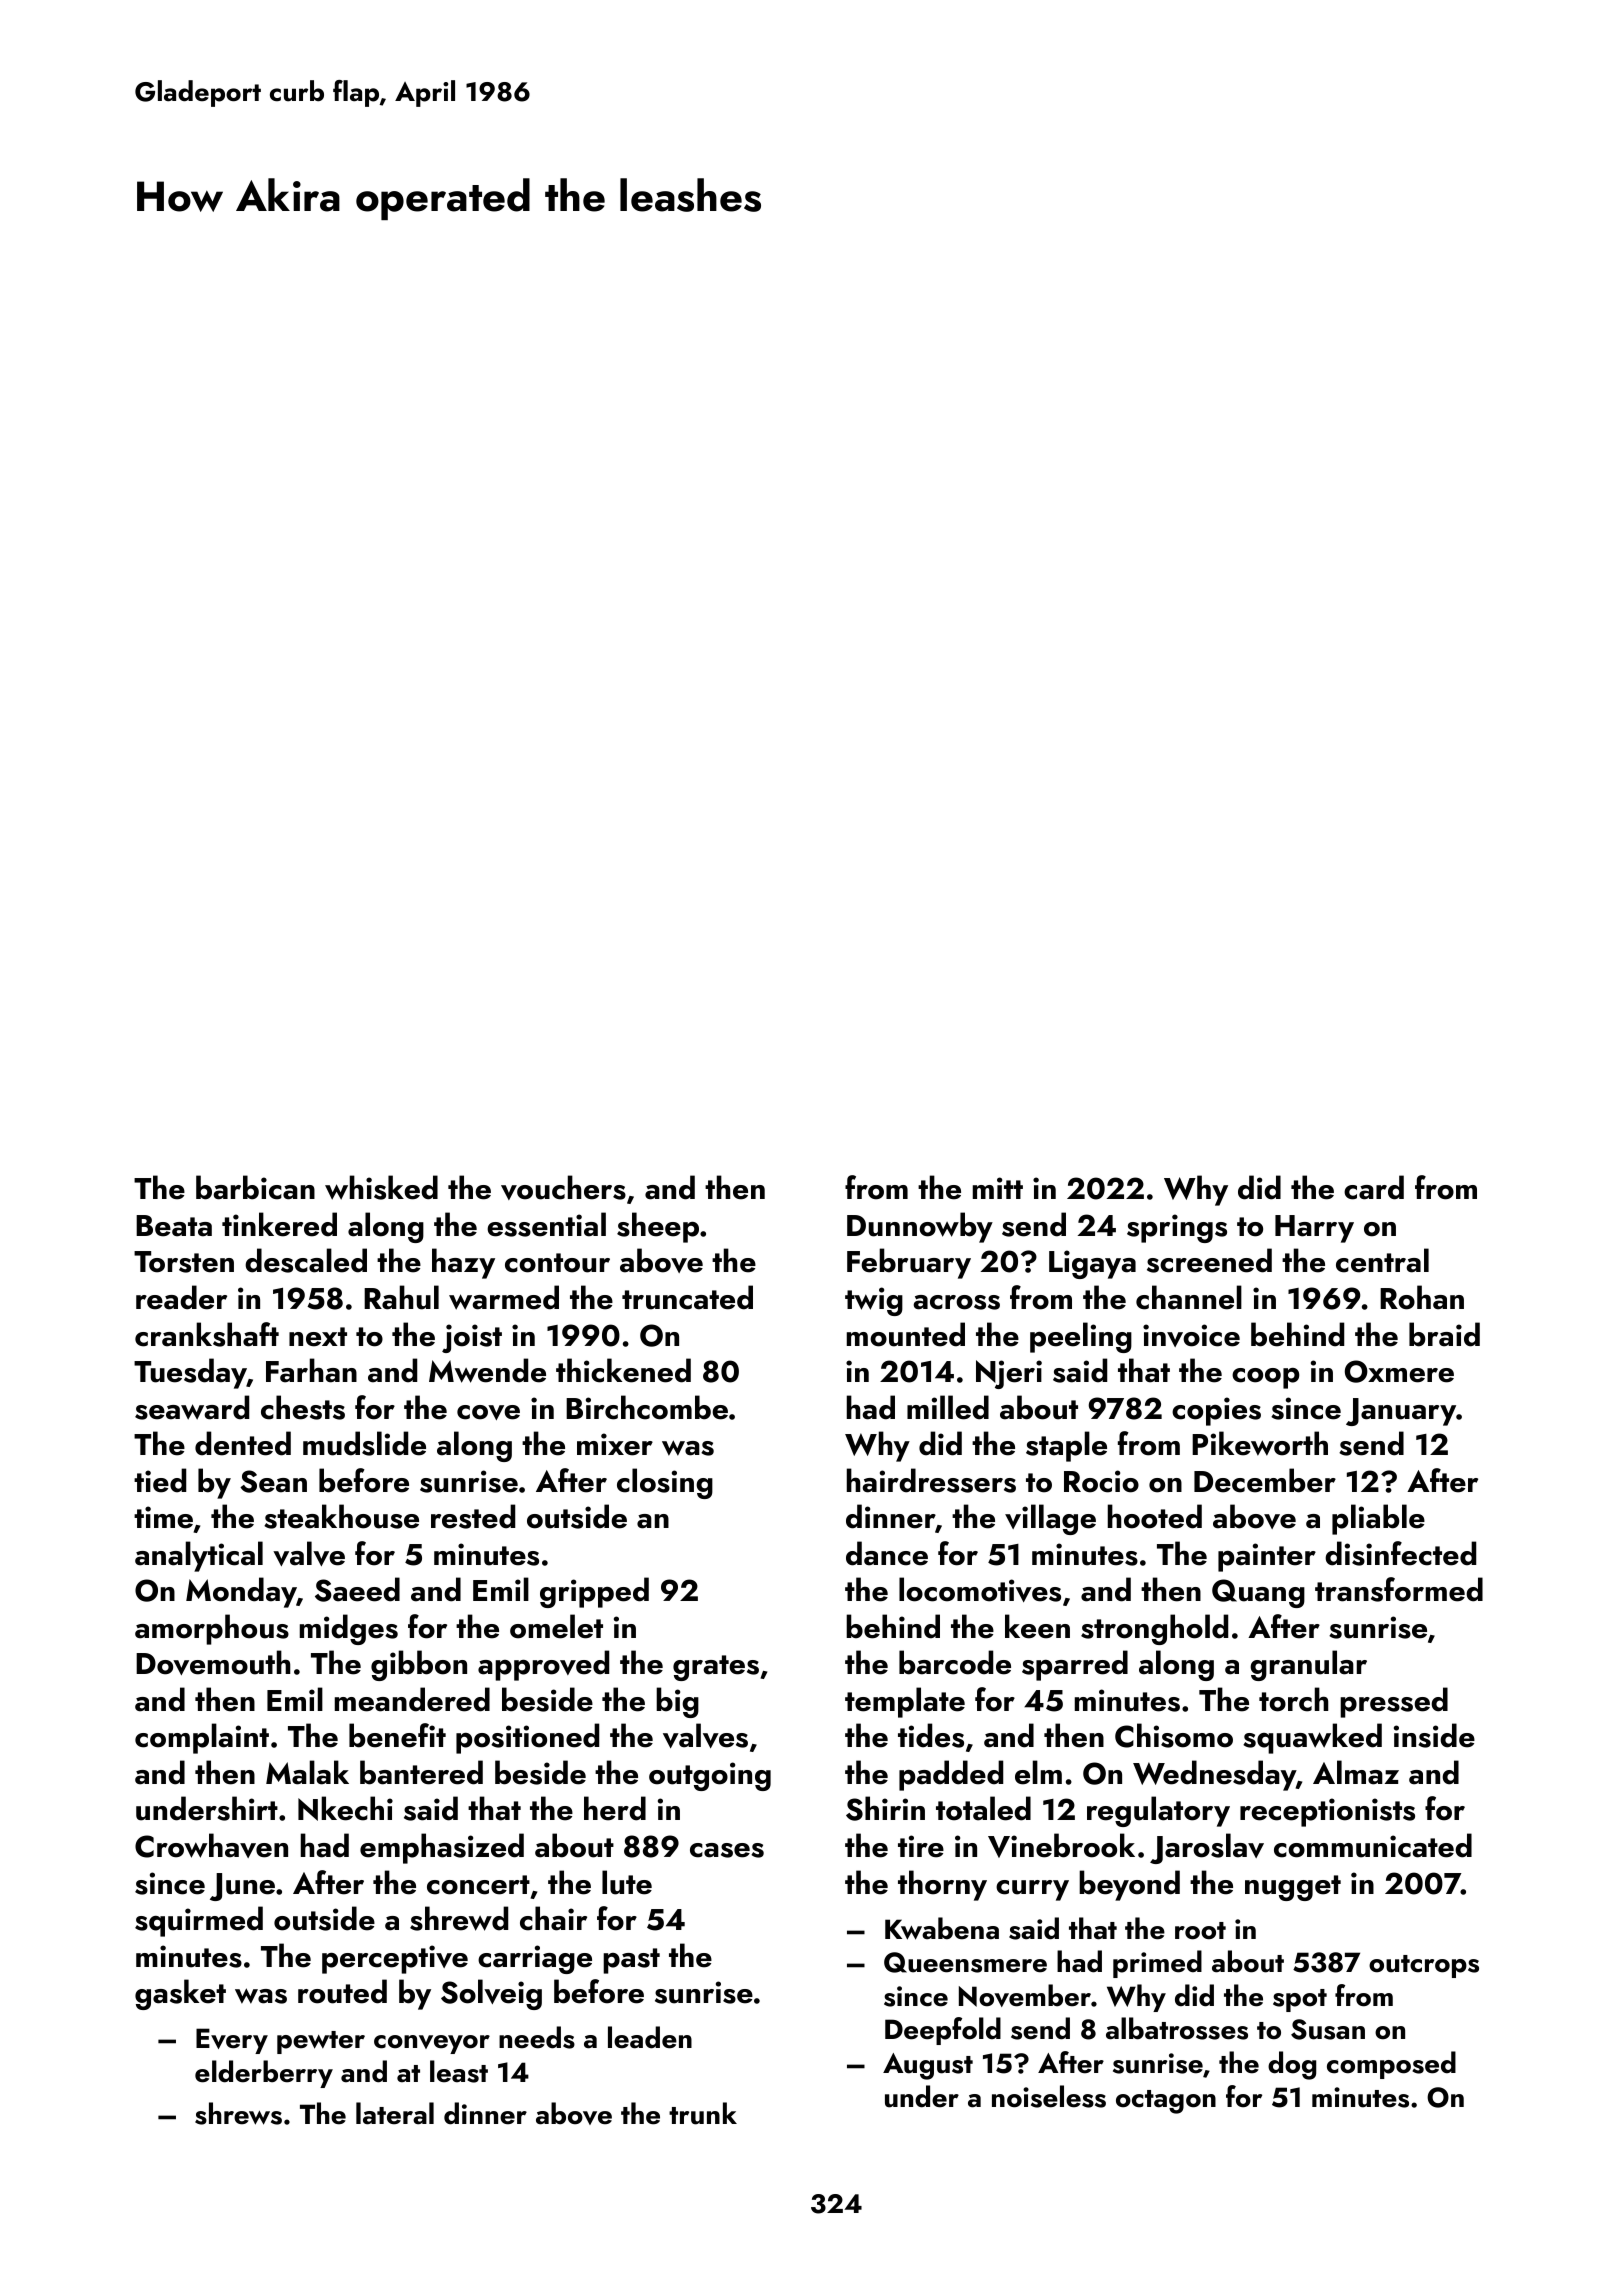 This screenshot has height=2292, width=1620. Describe the element at coordinates (1265, 1378) in the screenshot. I see `coop` at that location.
